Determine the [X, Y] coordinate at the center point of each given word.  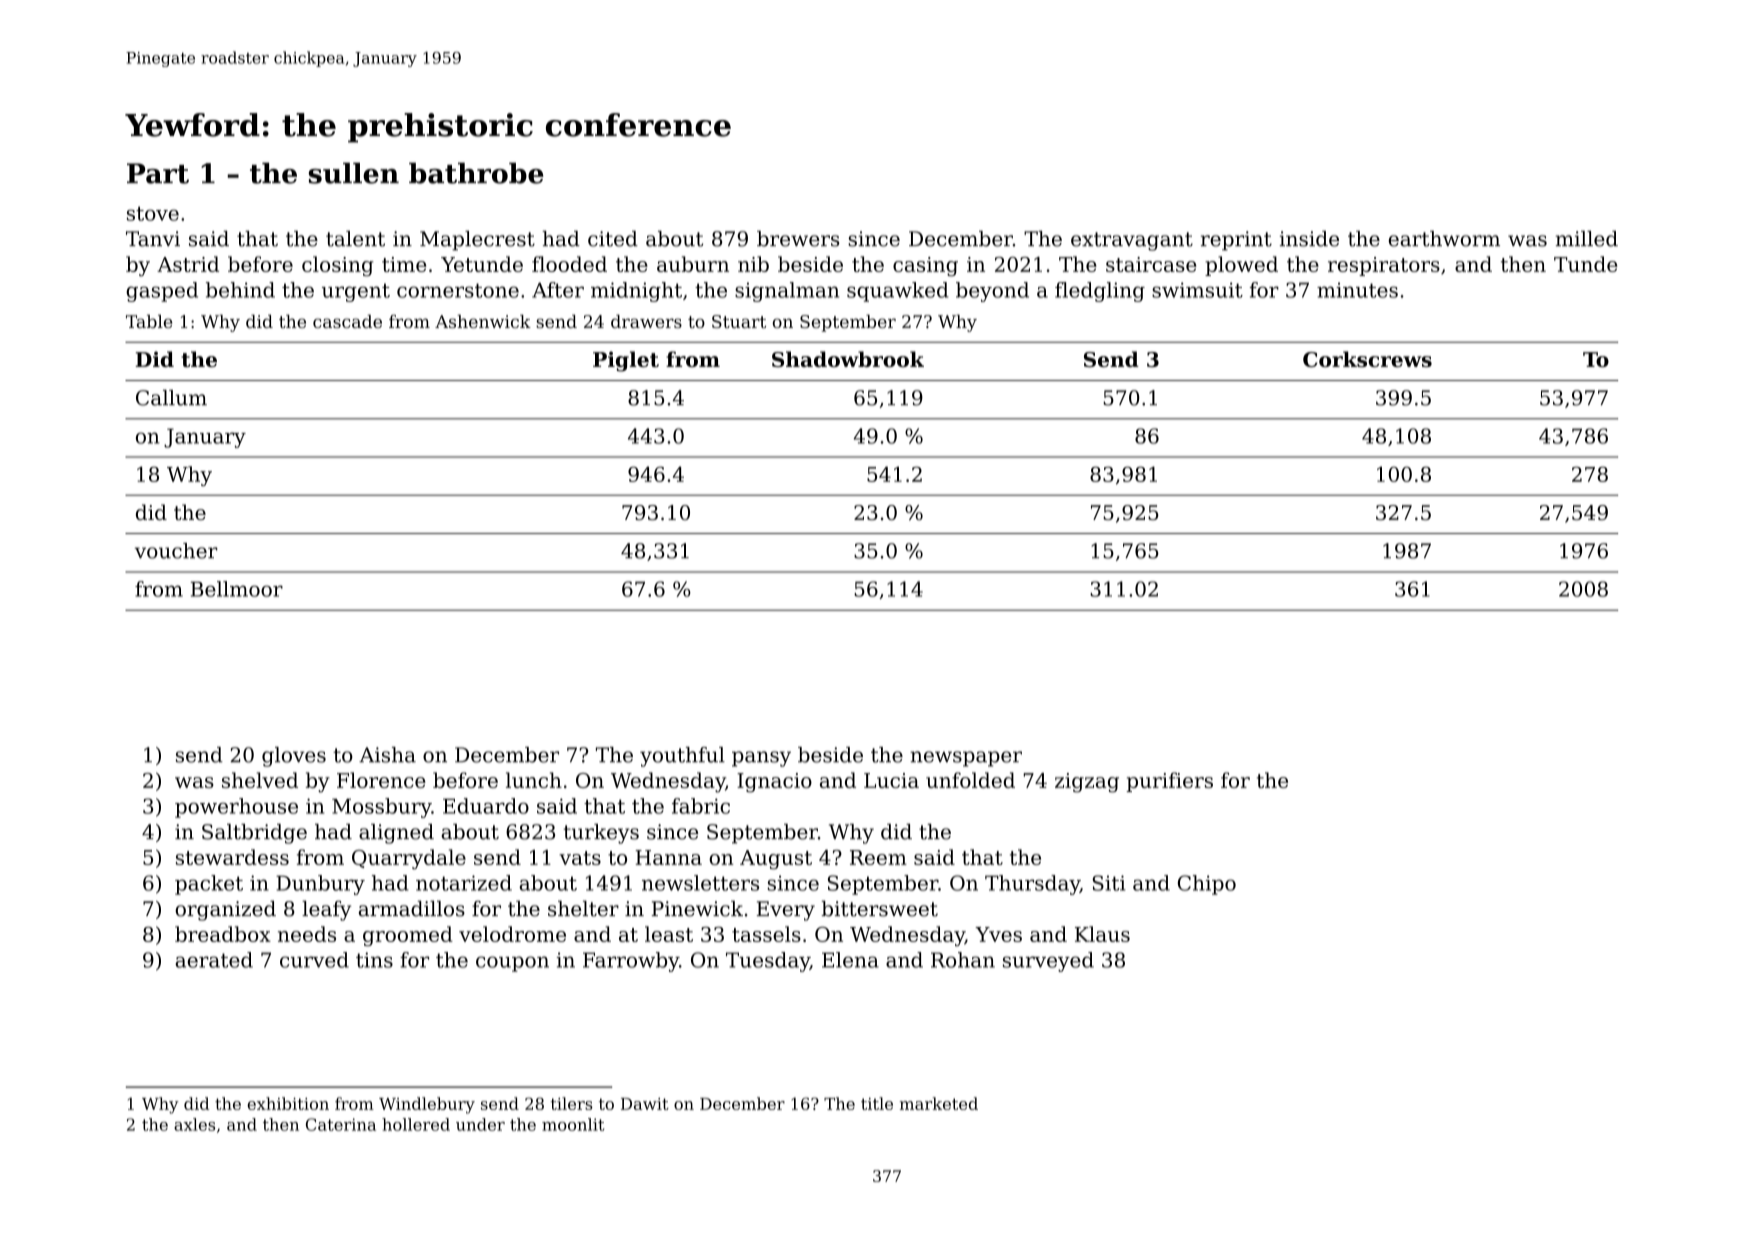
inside [1309, 239]
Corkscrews [1367, 359]
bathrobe [476, 173]
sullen [354, 173]
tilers [572, 1103]
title [877, 1103]
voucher [176, 551]
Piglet [626, 361]
